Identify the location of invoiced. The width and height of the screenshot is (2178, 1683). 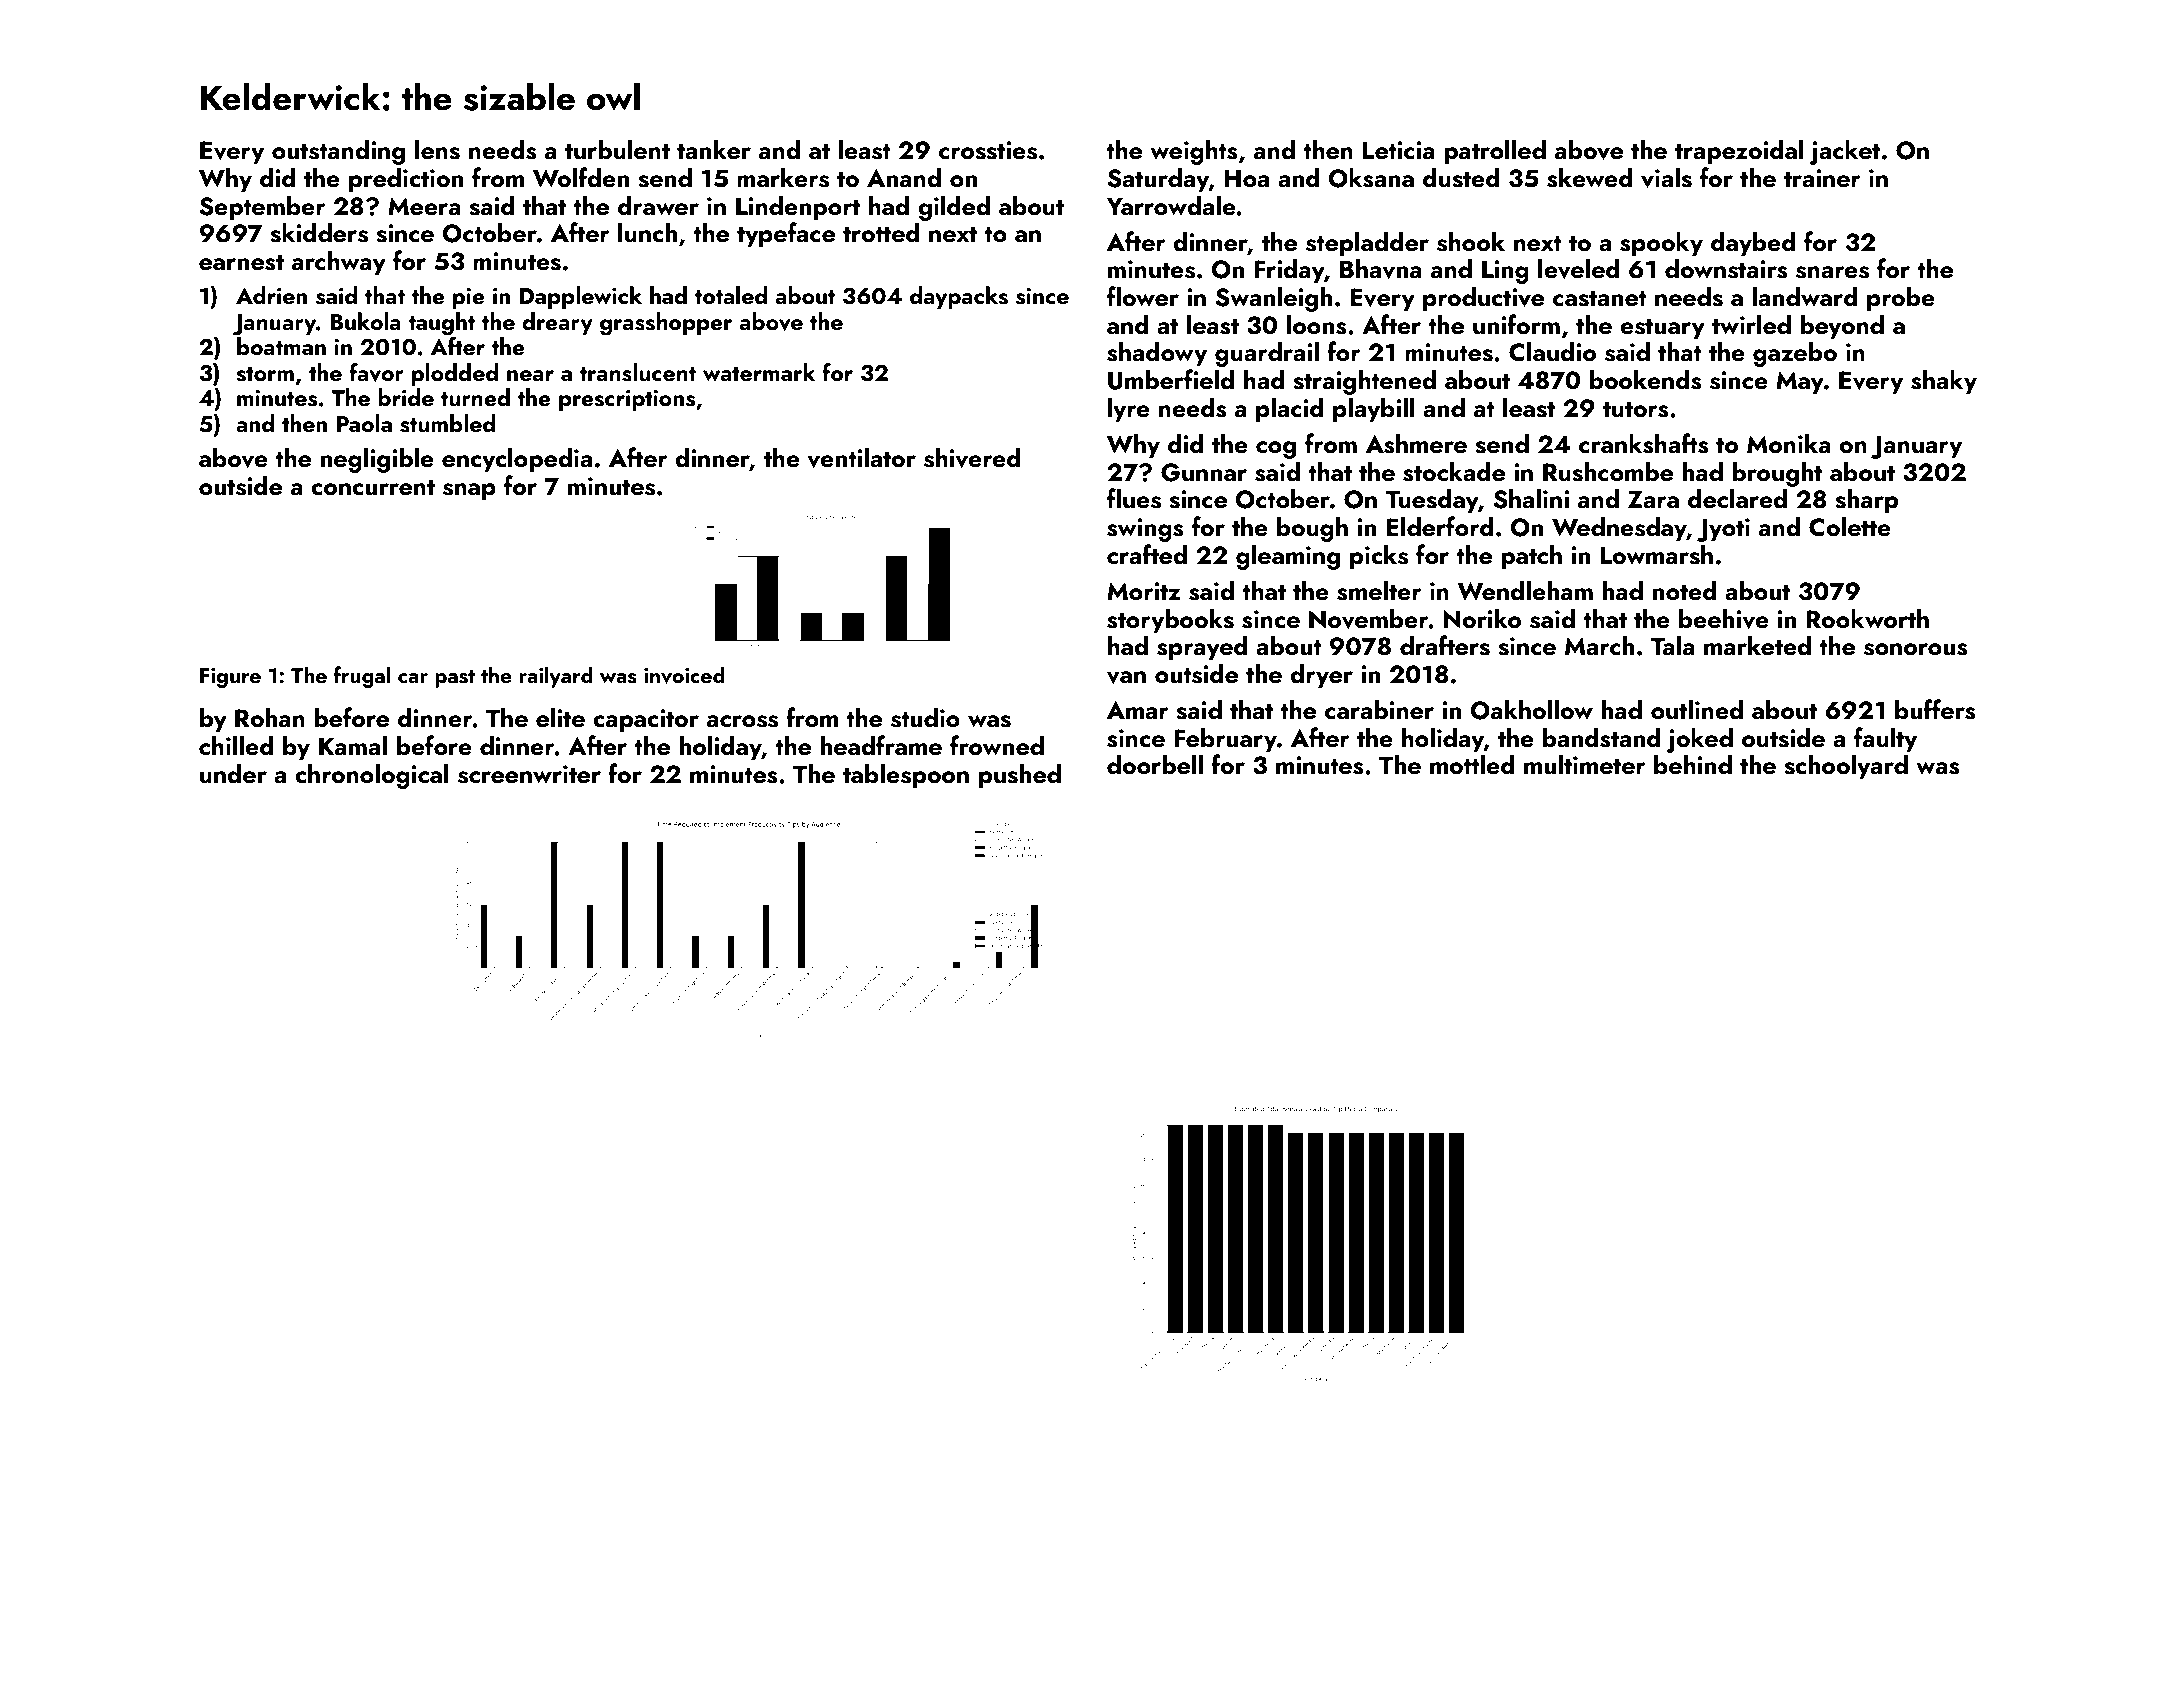
(684, 675).
